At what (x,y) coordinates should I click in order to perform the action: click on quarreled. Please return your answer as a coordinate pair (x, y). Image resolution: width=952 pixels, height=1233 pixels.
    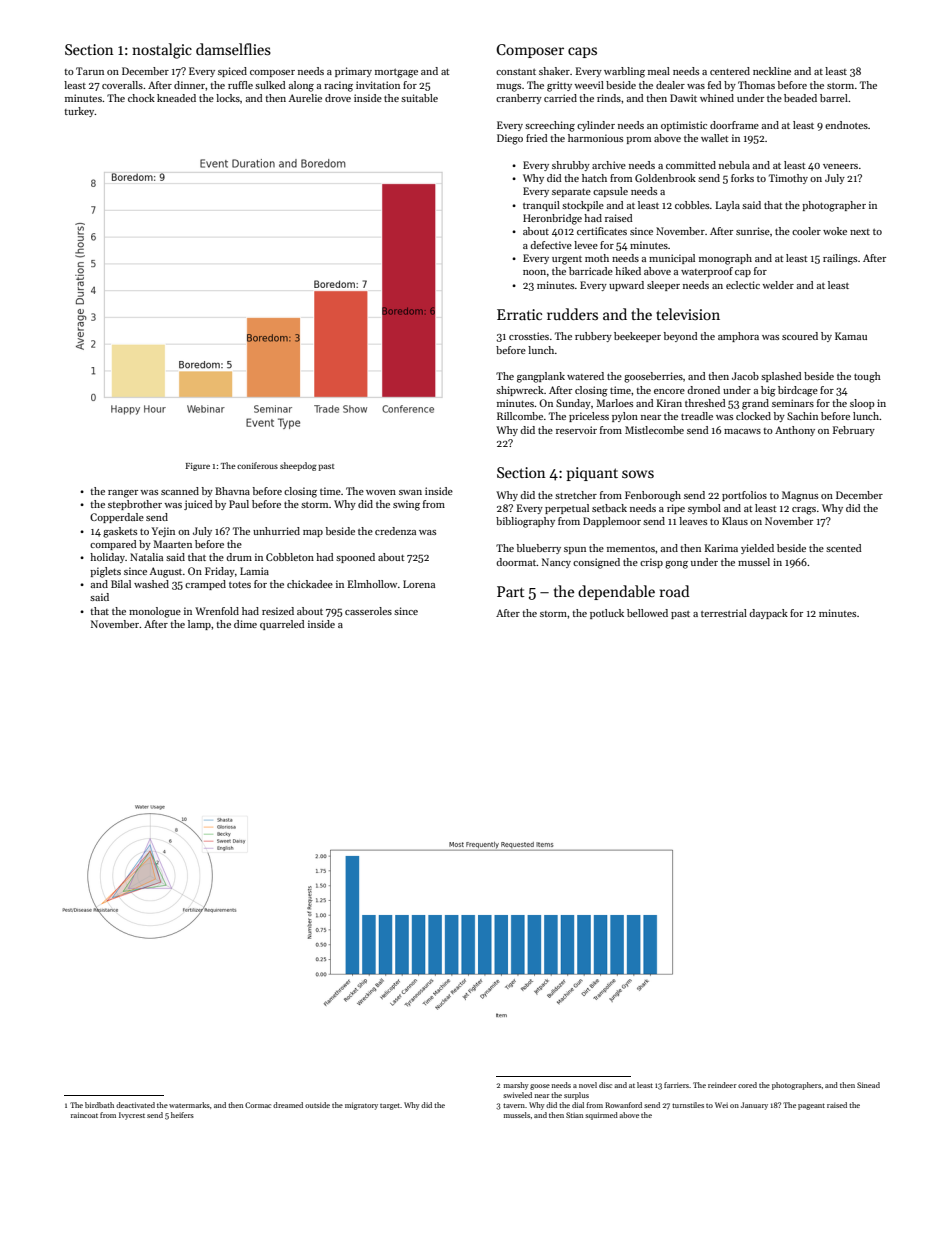
    Looking at the image, I should click on (282, 625).
